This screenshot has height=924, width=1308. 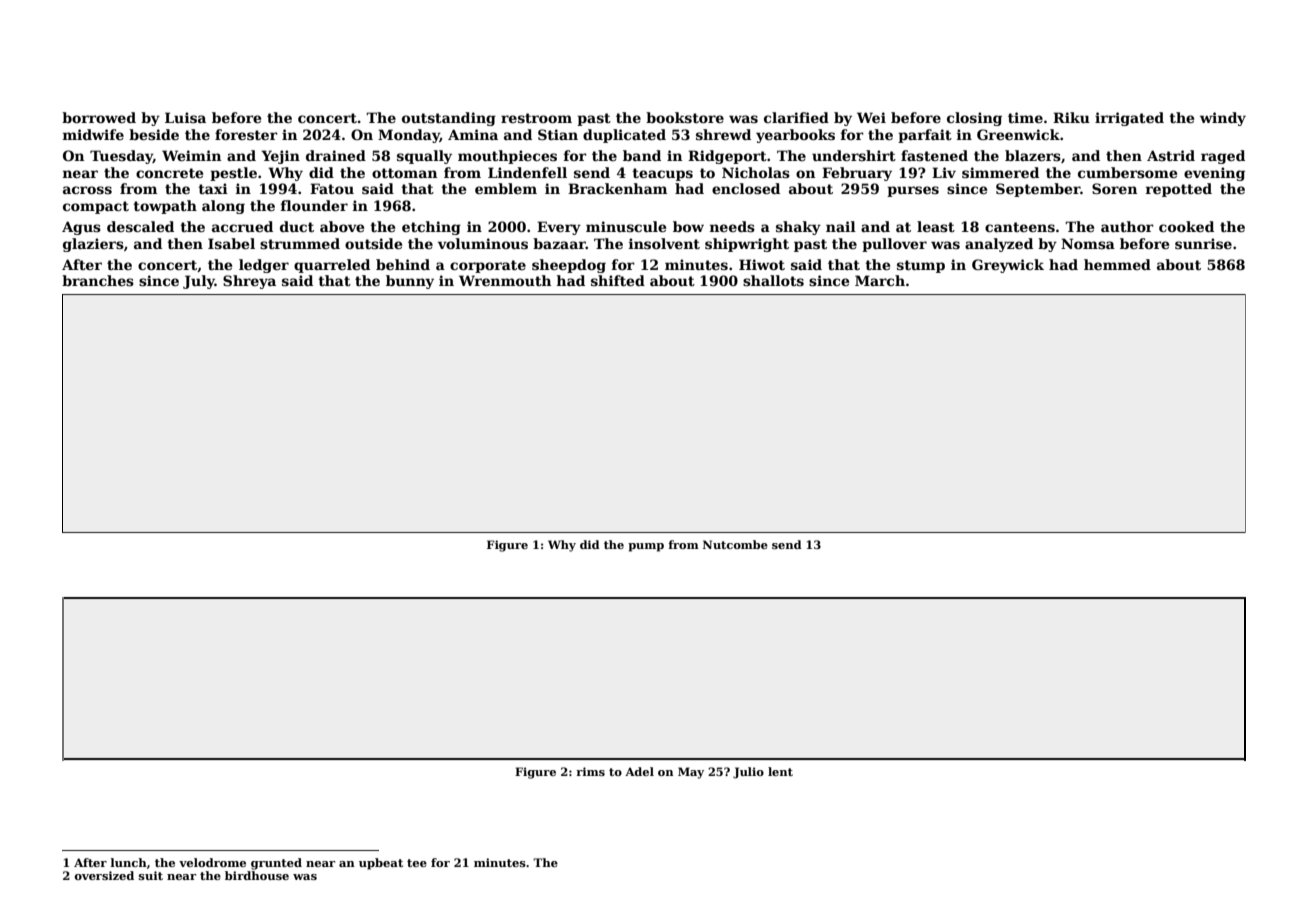 What do you see at coordinates (1008, 266) in the screenshot?
I see `Greywick` at bounding box center [1008, 266].
